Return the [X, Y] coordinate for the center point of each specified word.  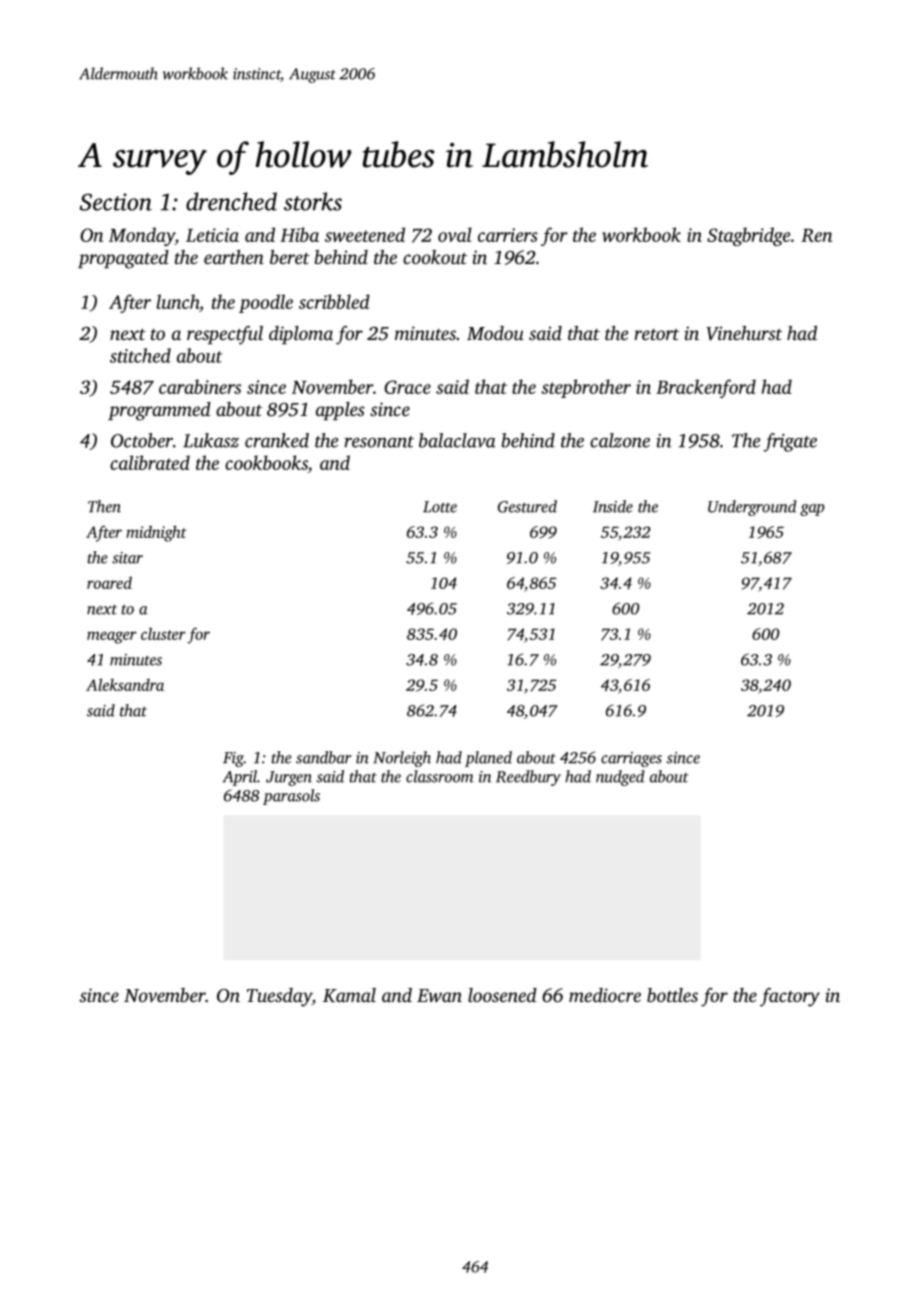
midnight [156, 533]
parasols [291, 797]
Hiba [299, 234]
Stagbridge [748, 236]
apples [340, 411]
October [142, 440]
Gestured [527, 506]
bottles [672, 995]
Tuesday [279, 997]
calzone [620, 440]
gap [812, 510]
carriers [508, 235]
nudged [620, 778]
